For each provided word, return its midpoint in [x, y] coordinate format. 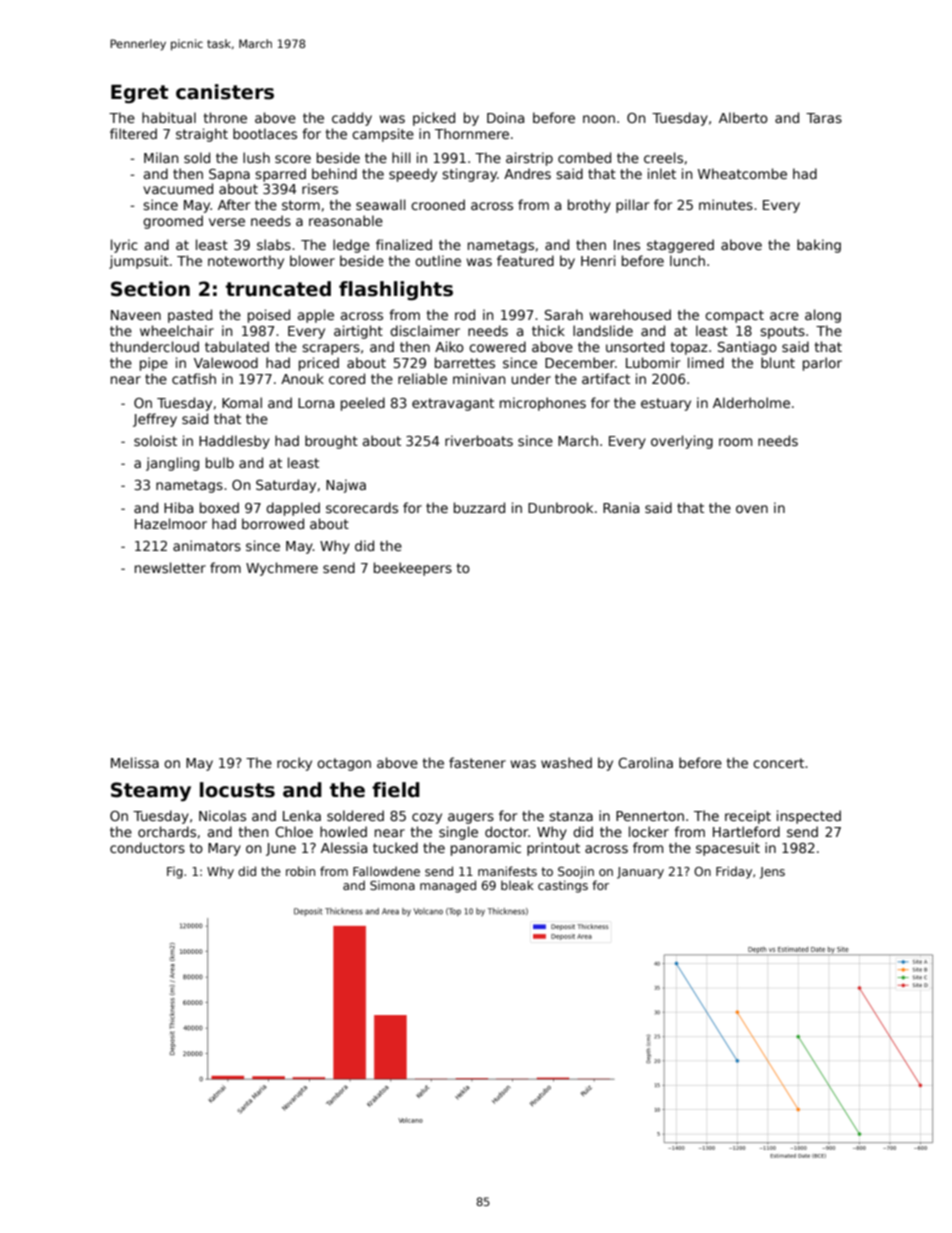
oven [752, 509]
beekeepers [413, 569]
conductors [147, 847]
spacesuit [728, 849]
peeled [363, 404]
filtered [133, 133]
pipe [154, 364]
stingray [469, 175]
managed [448, 886]
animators [207, 545]
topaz [689, 348]
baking [819, 246]
